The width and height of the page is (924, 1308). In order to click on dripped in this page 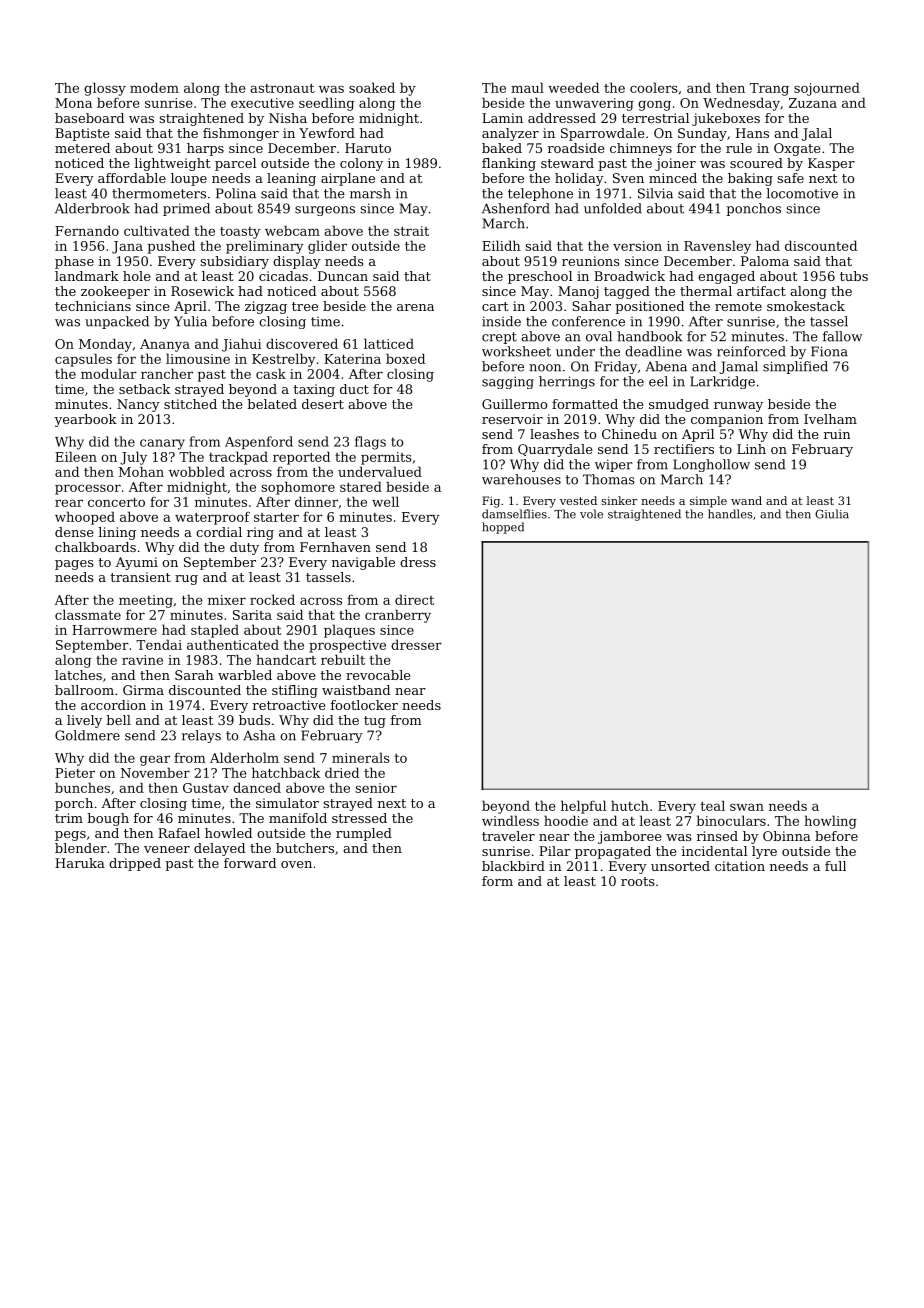, I will do `click(135, 864)`.
